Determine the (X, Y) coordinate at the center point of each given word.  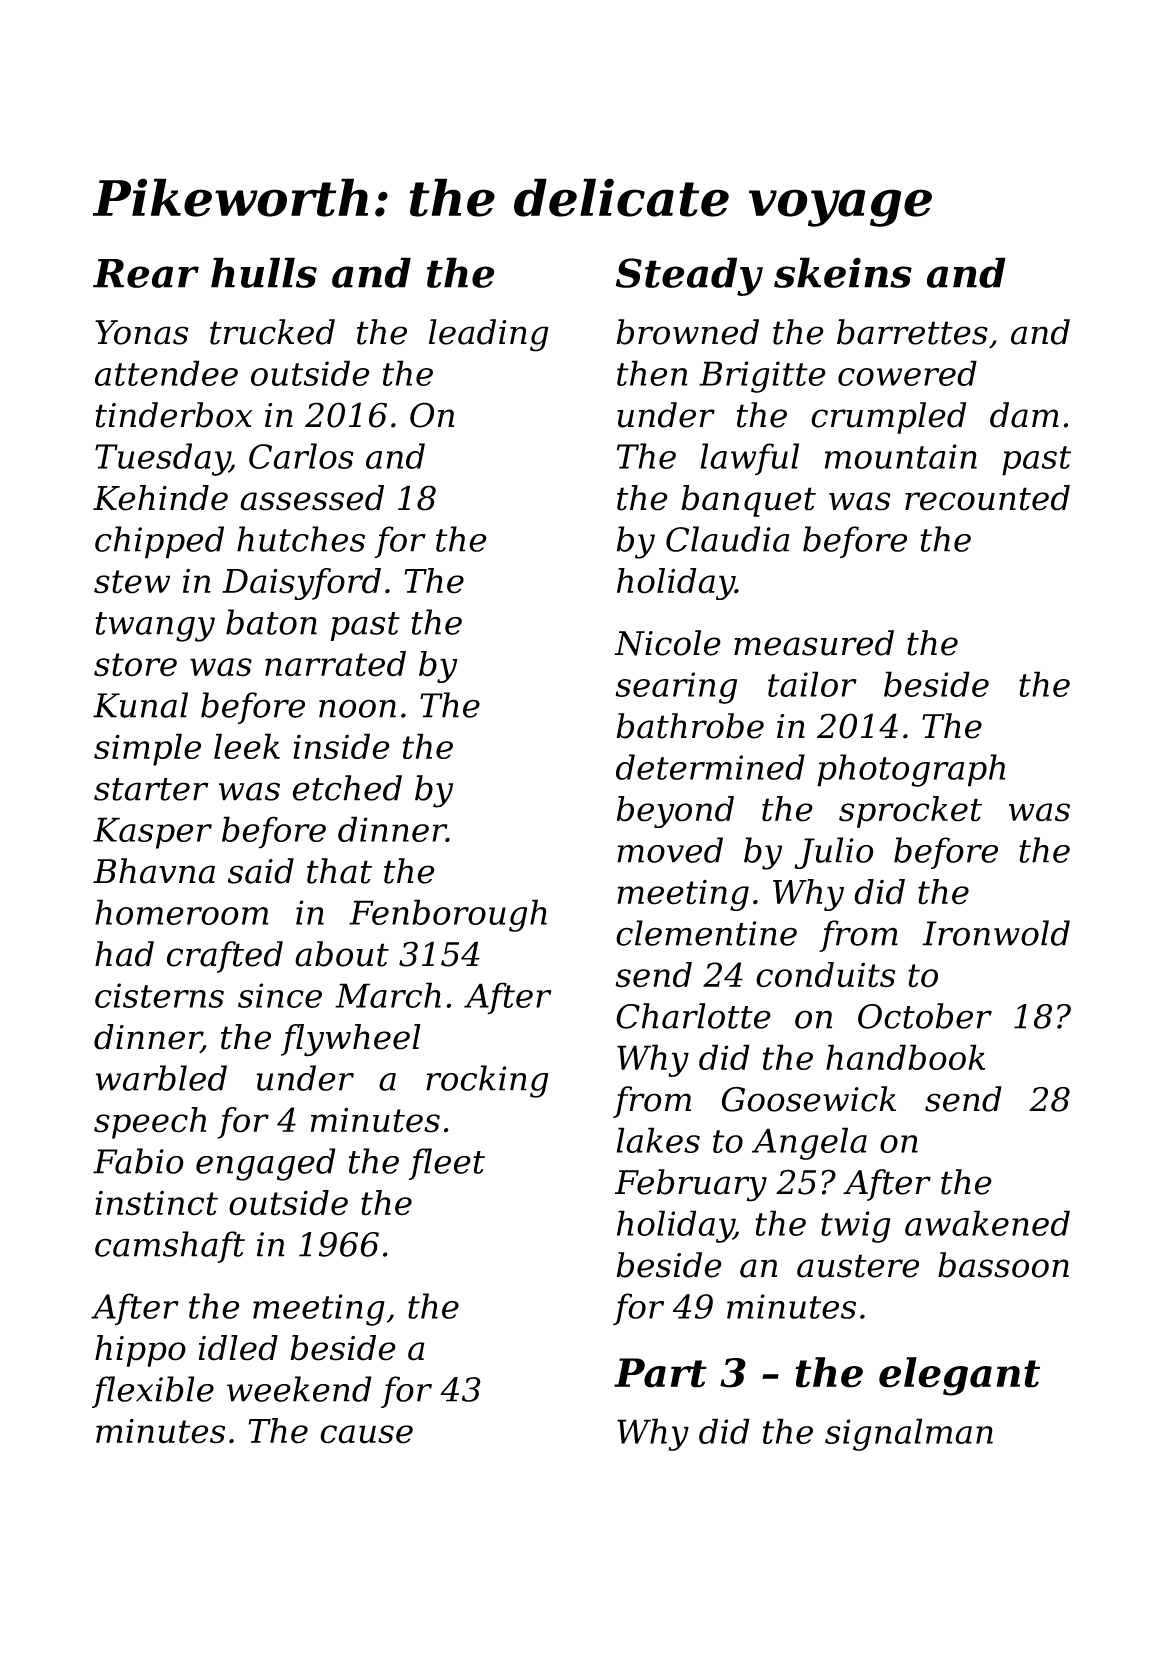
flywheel (351, 1040)
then (652, 373)
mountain (901, 456)
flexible (153, 1392)
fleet (446, 1164)
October (925, 1016)
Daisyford (301, 584)
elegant (959, 1376)
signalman (909, 1434)
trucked (272, 332)
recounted (987, 498)
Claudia (727, 539)
